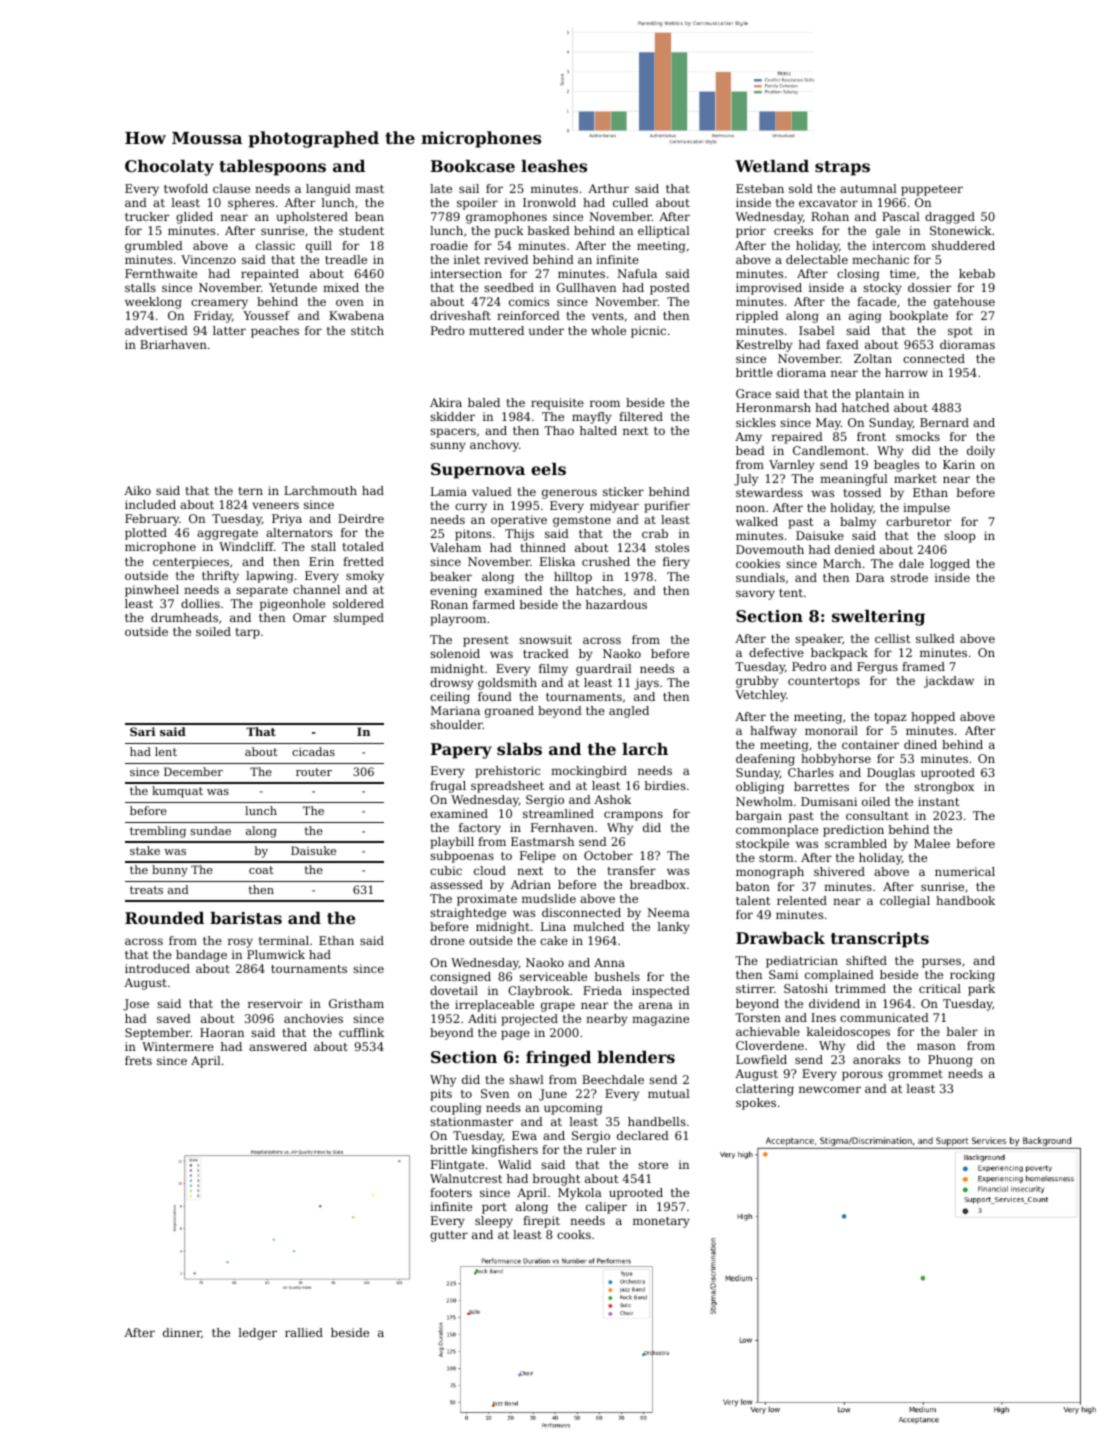 This screenshot has width=1120, height=1450. Describe the element at coordinates (656, 1005) in the screenshot. I see `arena` at that location.
